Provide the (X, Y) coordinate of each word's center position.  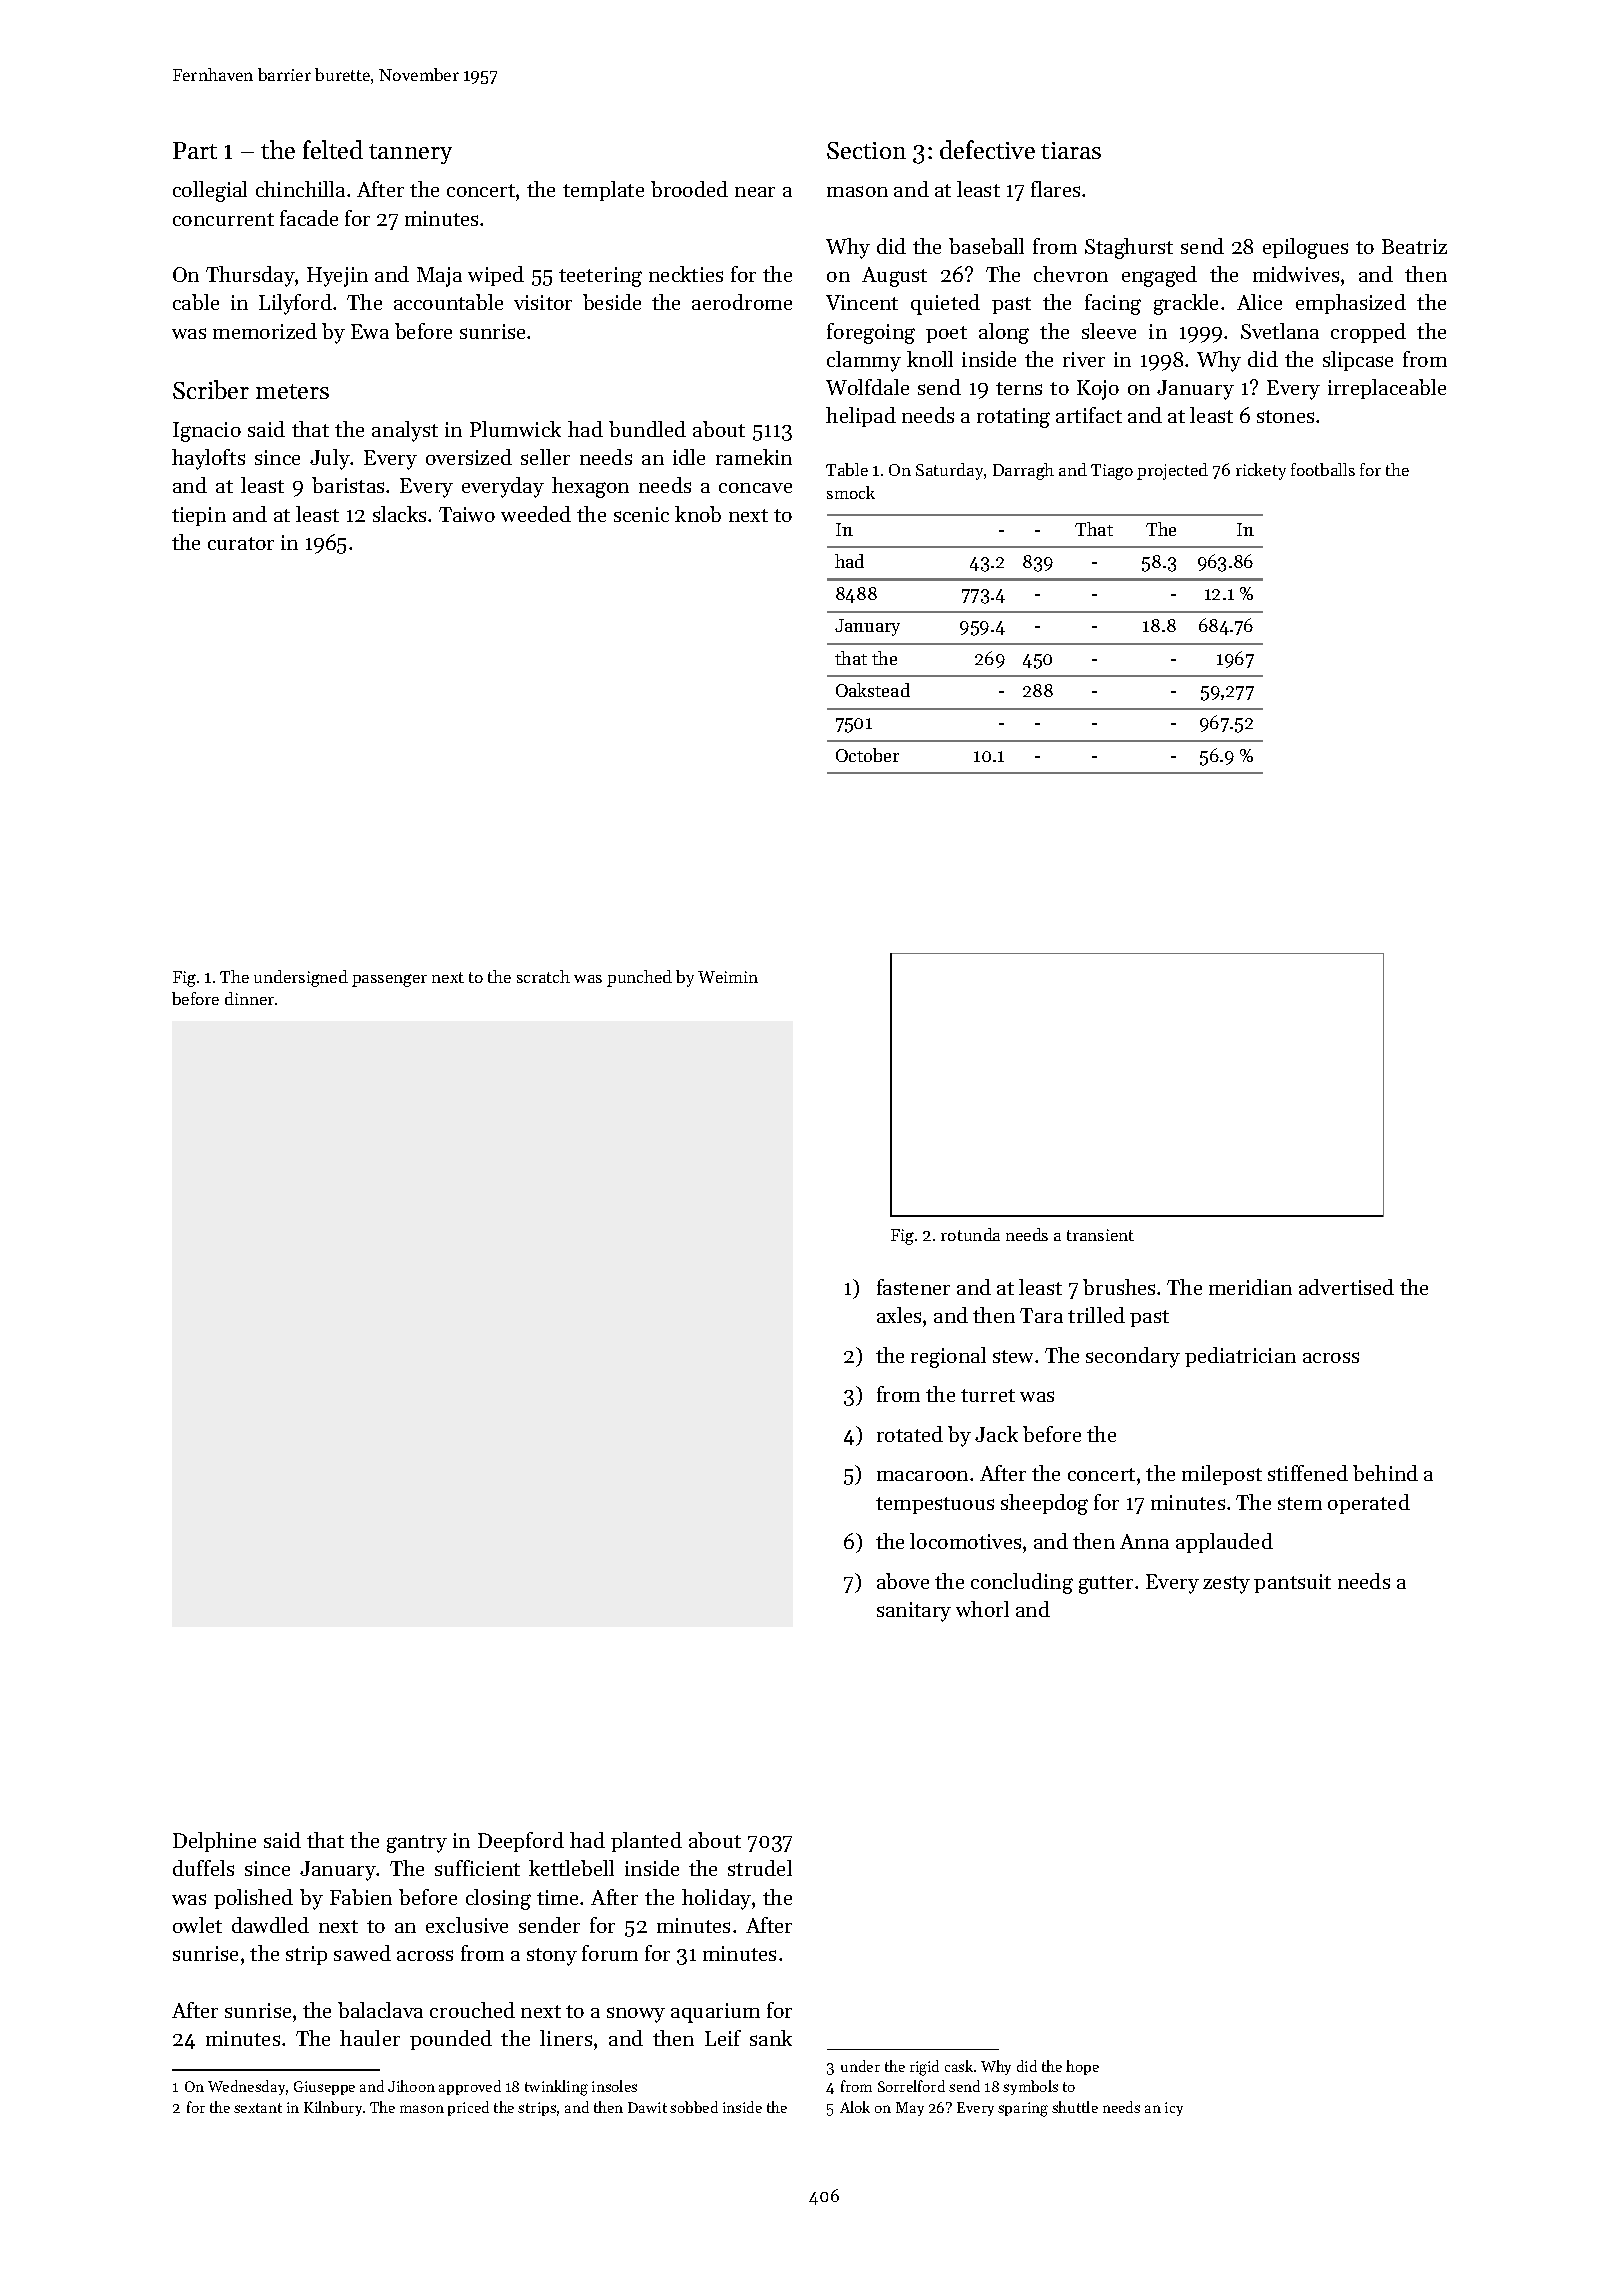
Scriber (211, 389)
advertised (1346, 1287)
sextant (258, 2108)
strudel (760, 1868)
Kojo (1098, 390)
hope (1082, 2067)
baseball (986, 246)
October (867, 755)
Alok (855, 2107)
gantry (417, 1844)
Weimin (728, 977)
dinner (249, 998)
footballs (1323, 469)
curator (241, 543)
